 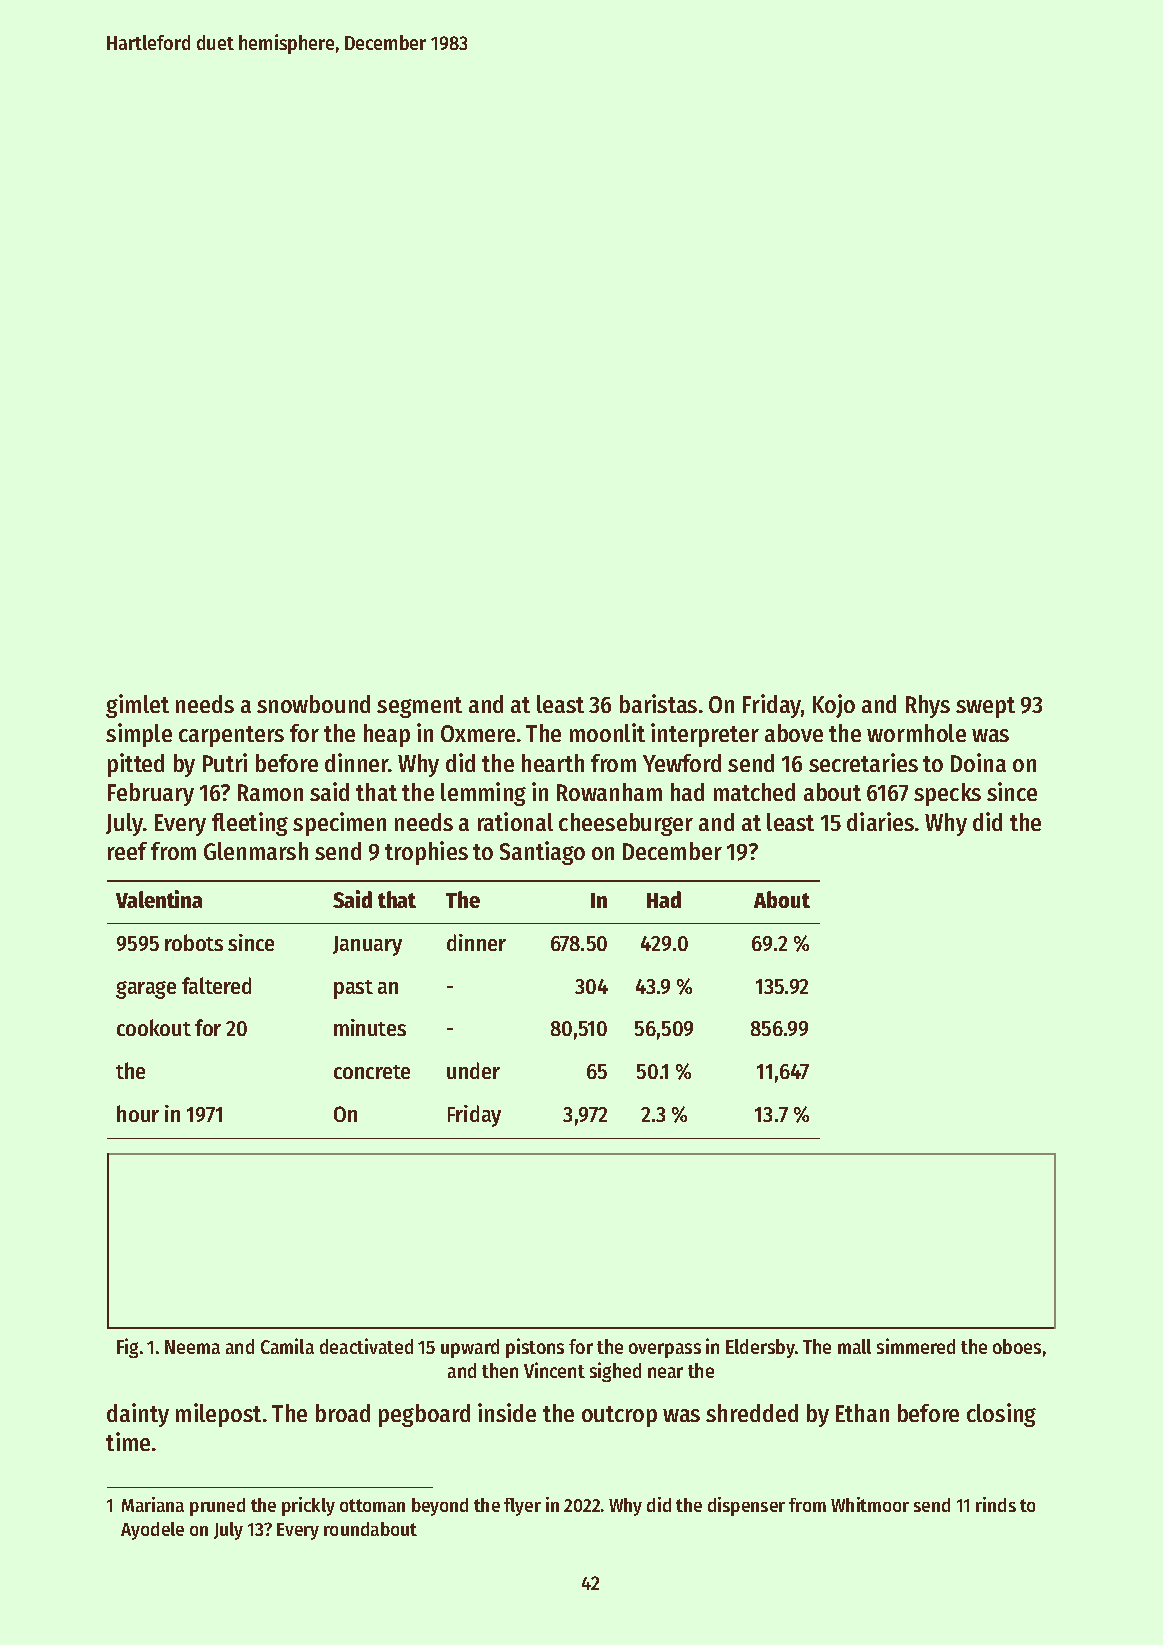 What do you see at coordinates (626, 824) in the image?
I see `cheeseburger` at bounding box center [626, 824].
